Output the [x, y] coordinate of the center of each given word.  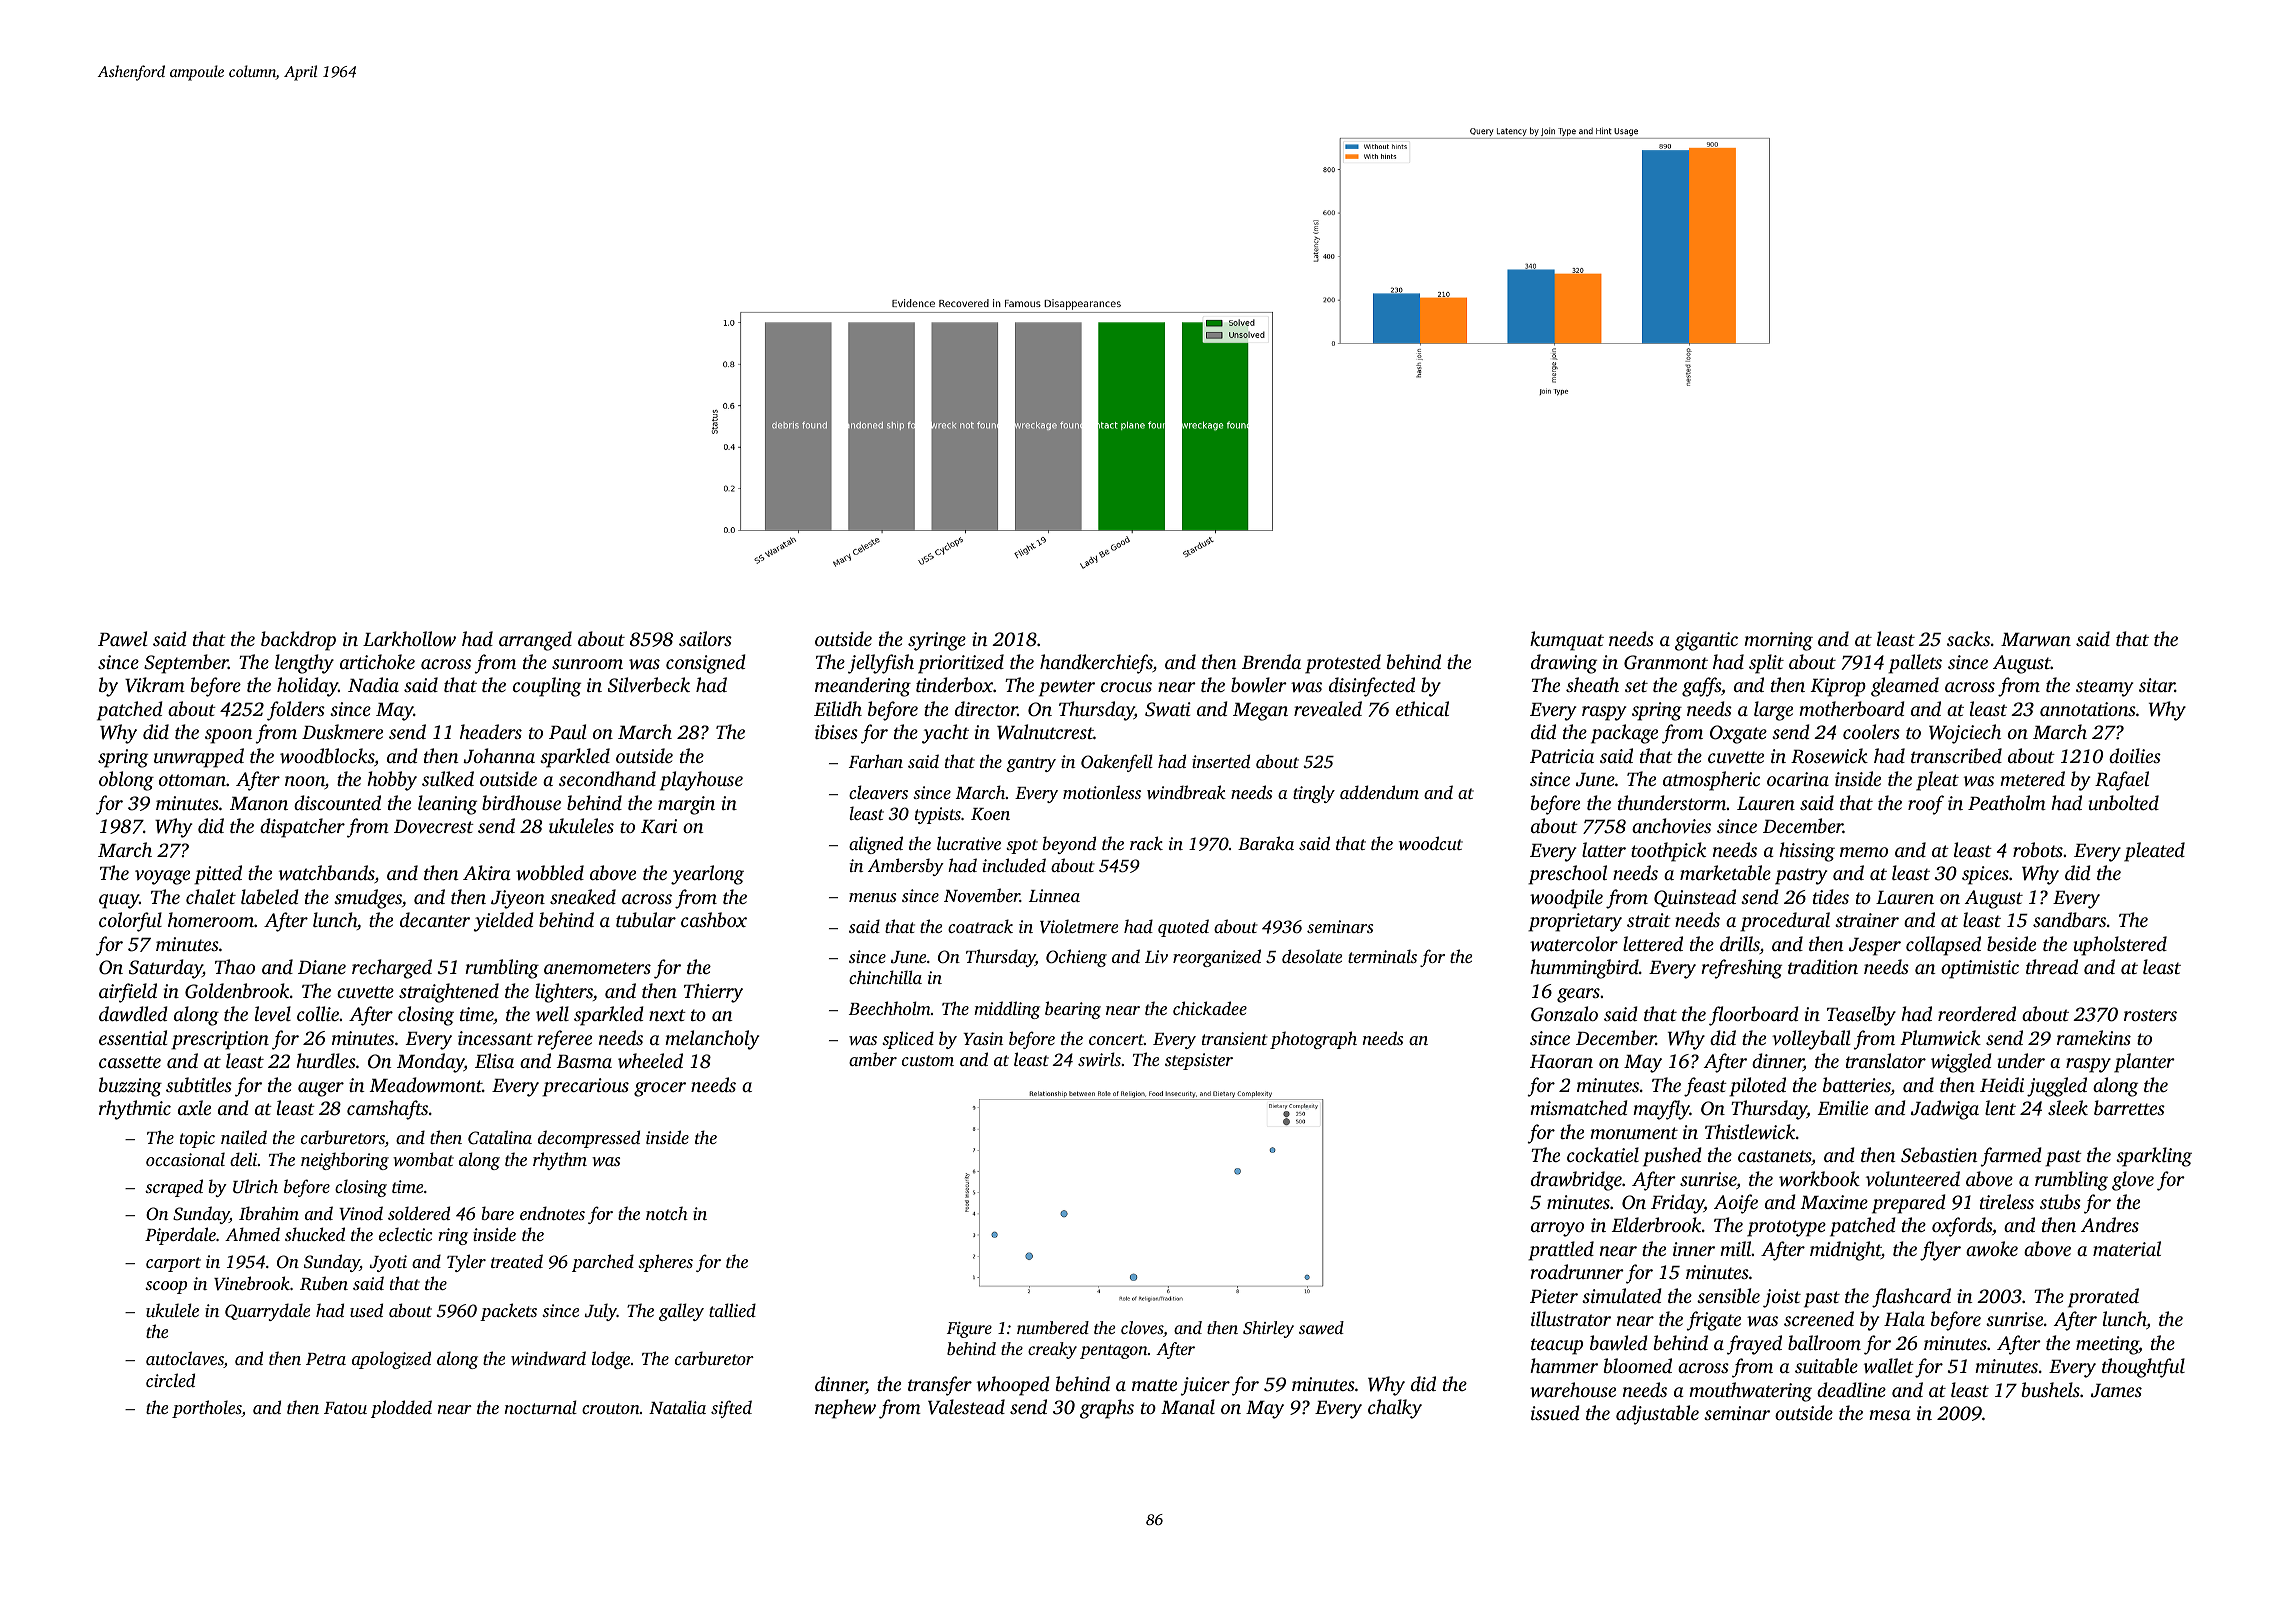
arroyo [1557, 1229]
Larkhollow [409, 639]
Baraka [1266, 843]
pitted [218, 875]
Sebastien [1939, 1155]
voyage [162, 877]
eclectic [405, 1234]
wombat [423, 1159]
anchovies [1671, 825]
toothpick [1668, 852]
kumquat [1567, 641]
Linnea [1054, 895]
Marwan [2036, 640]
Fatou [345, 1408]
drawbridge [1576, 1181]
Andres [2110, 1224]
